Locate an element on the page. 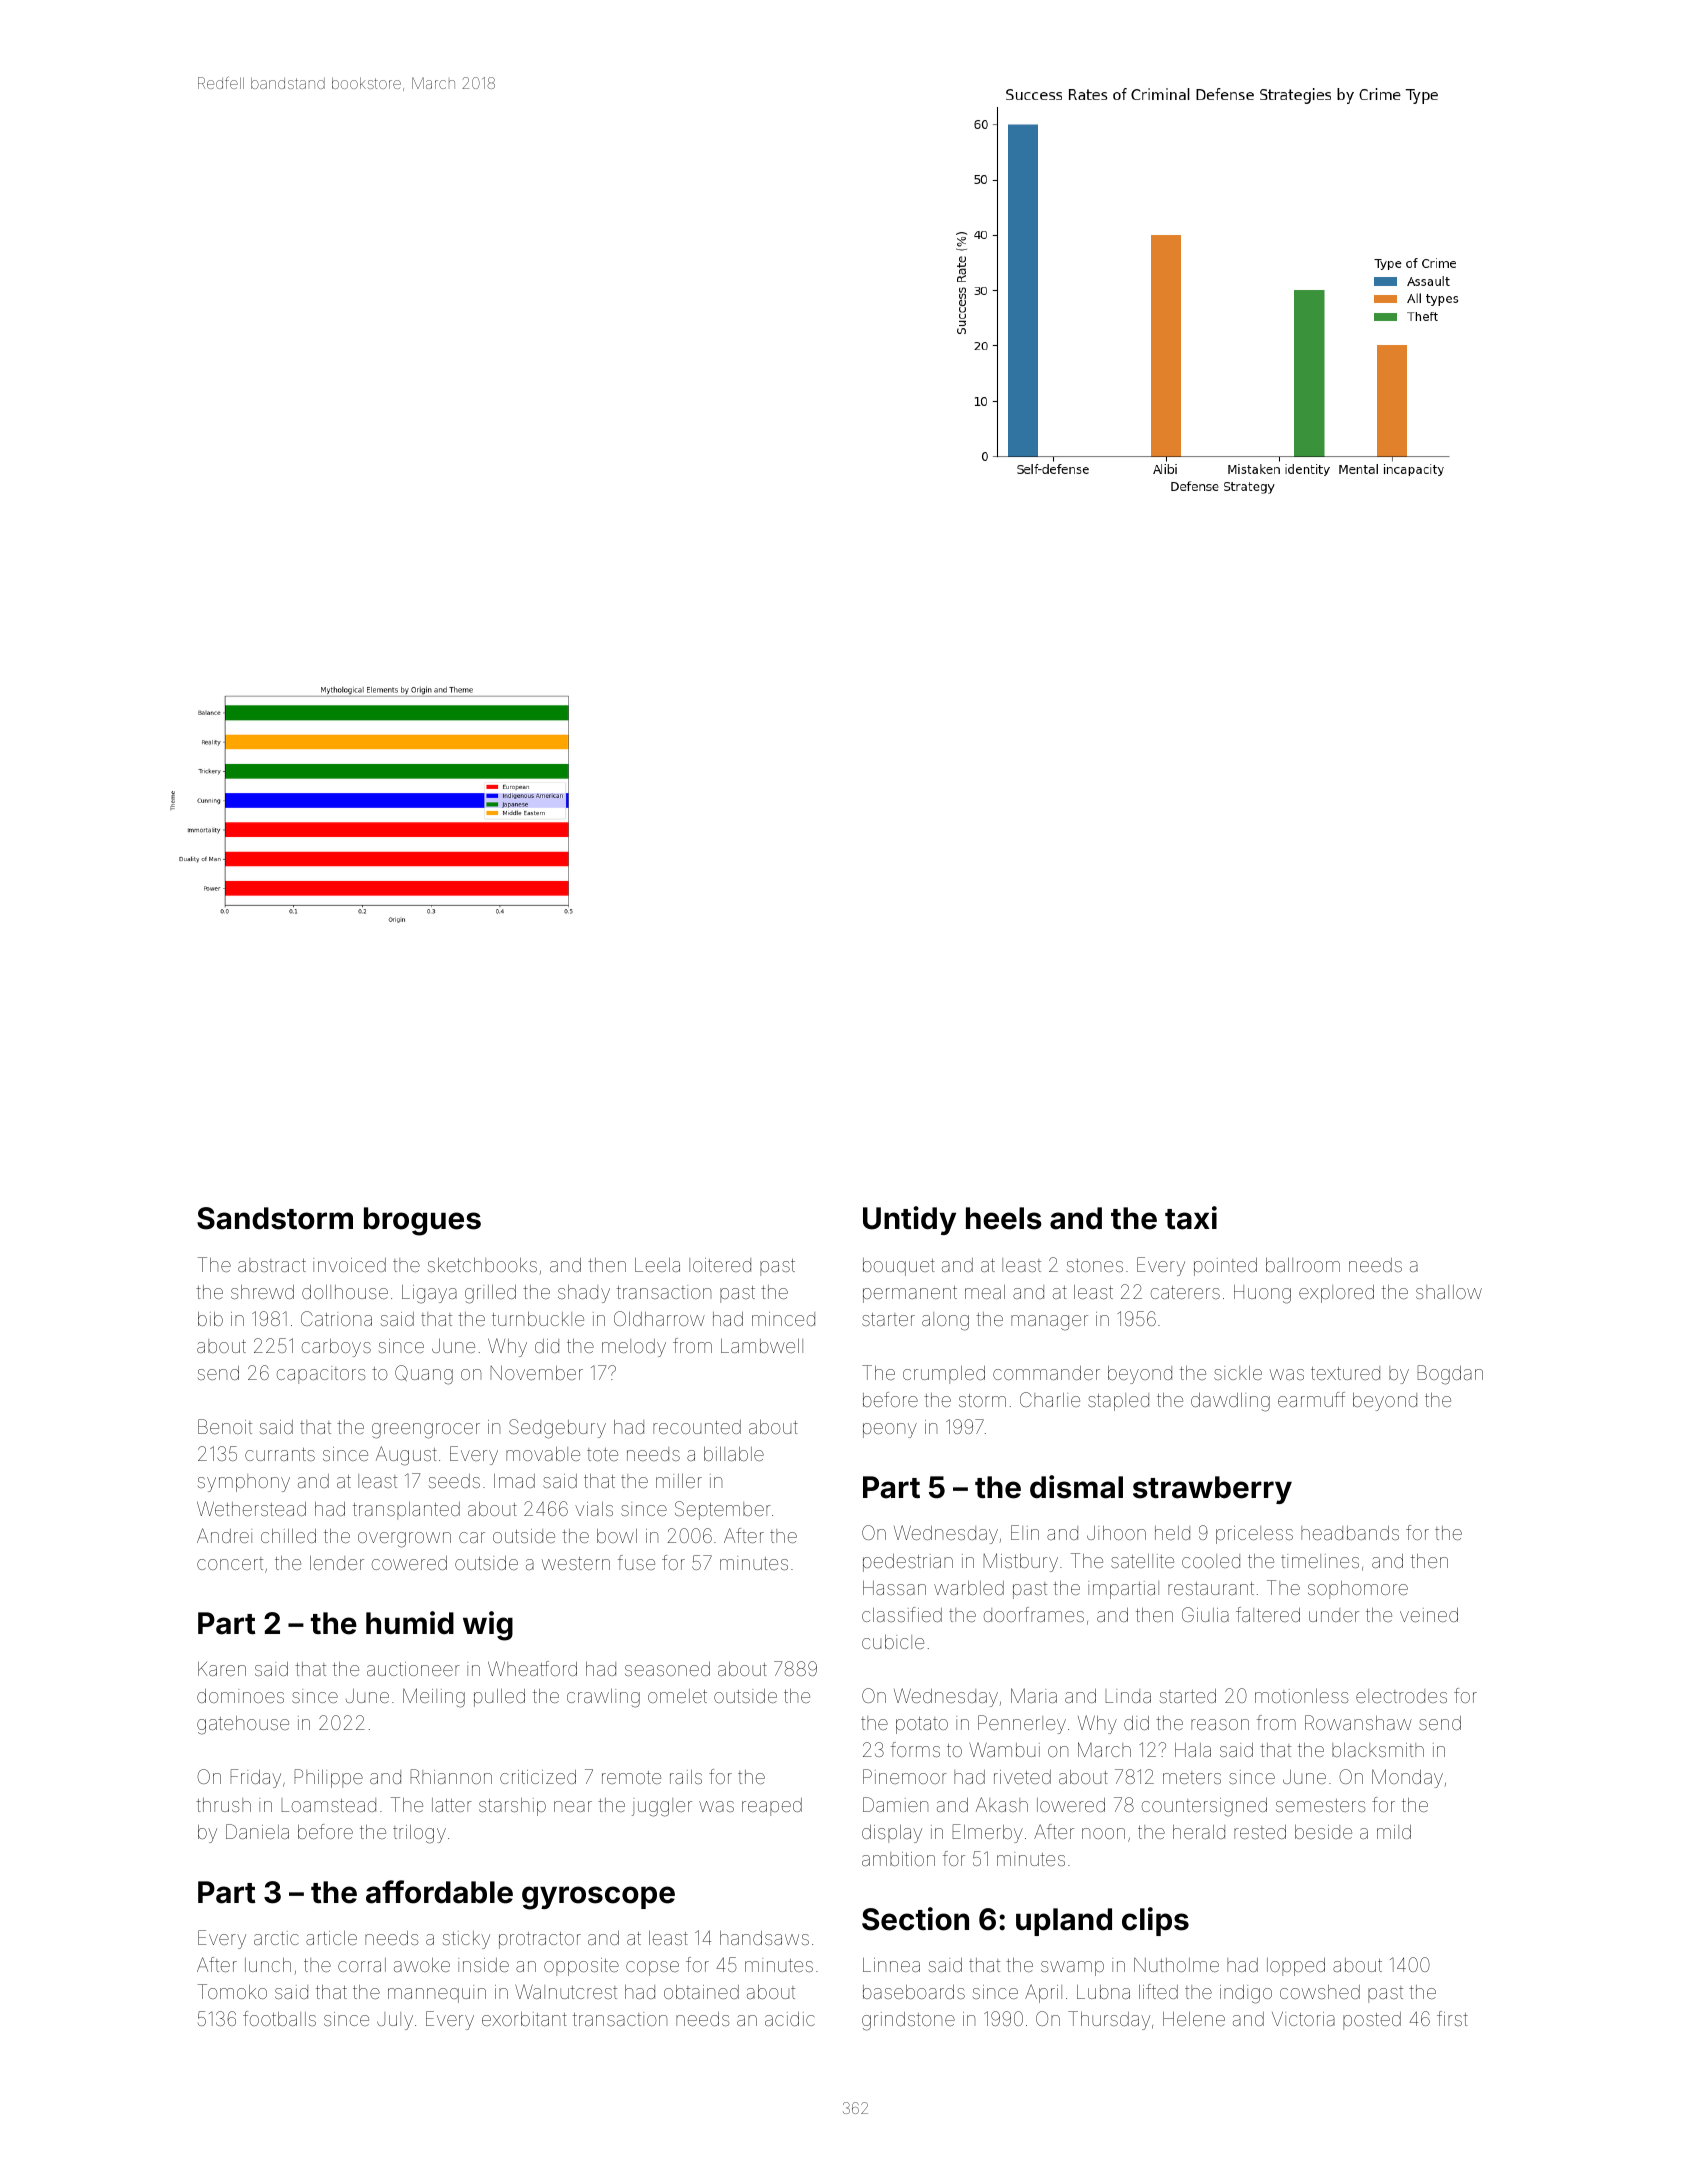 This image has width=1683, height=2178. trilogy is located at coordinates (419, 1834).
